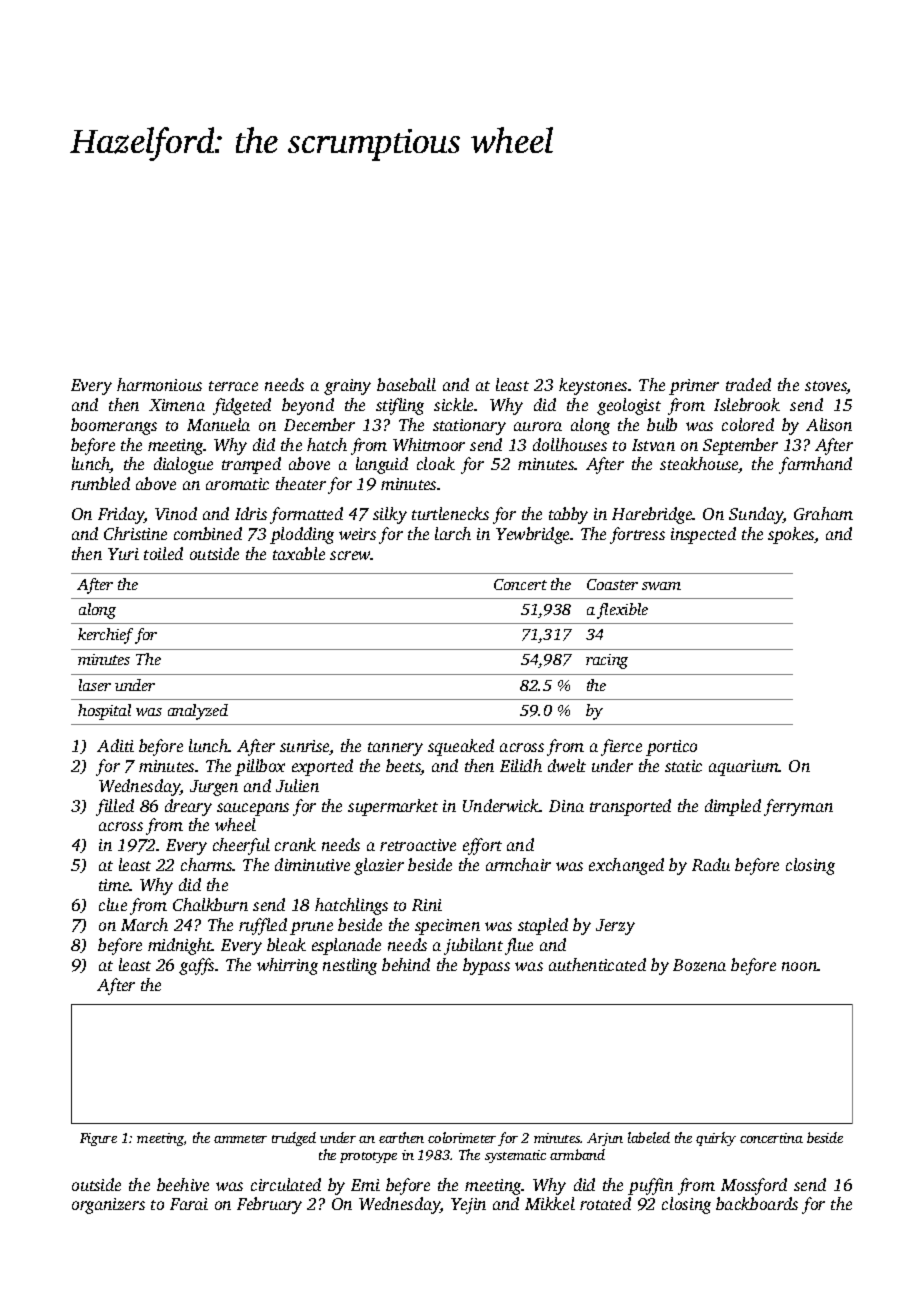  Describe the element at coordinates (347, 387) in the screenshot. I see `grainy` at that location.
